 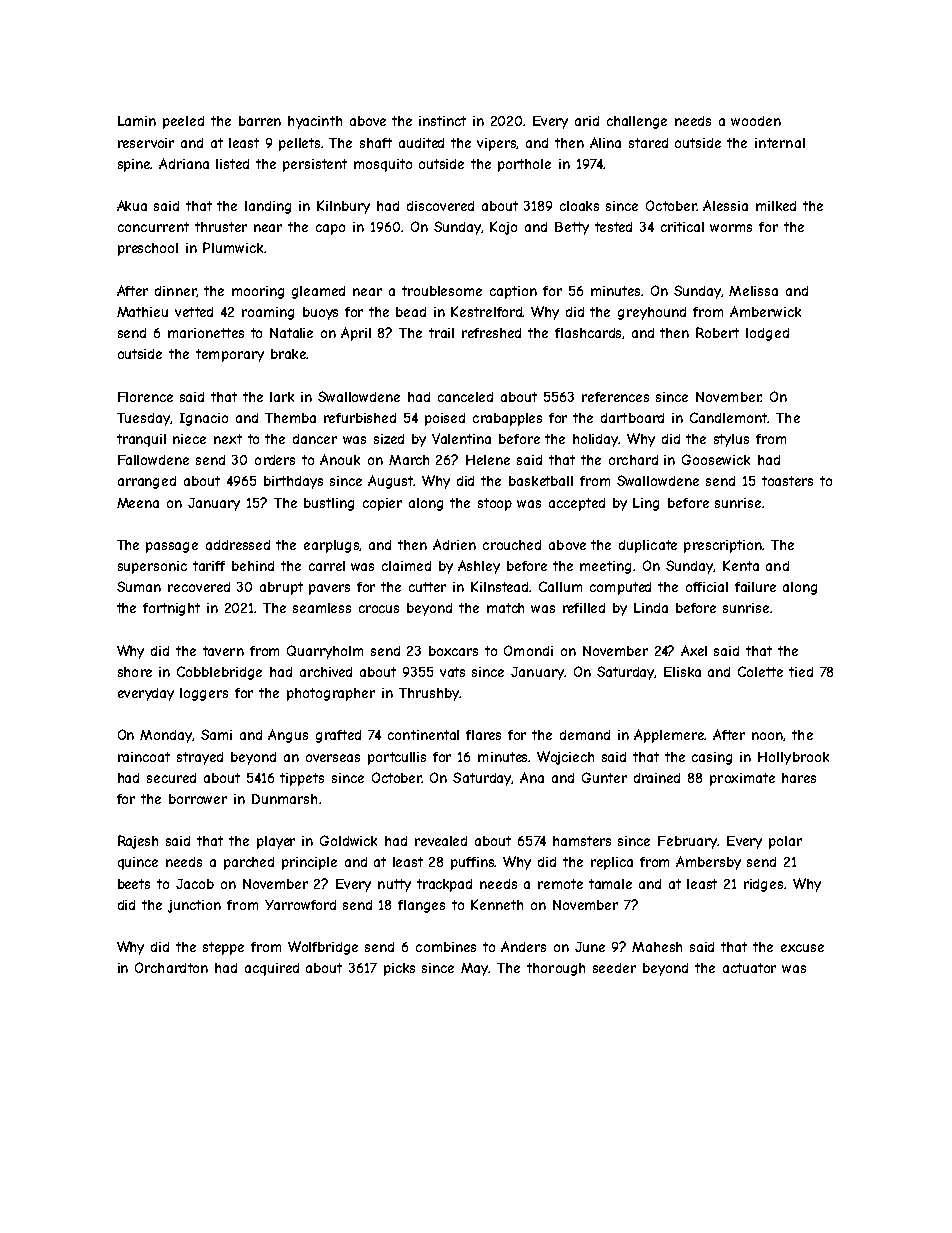 What do you see at coordinates (223, 948) in the image?
I see `steppe` at bounding box center [223, 948].
